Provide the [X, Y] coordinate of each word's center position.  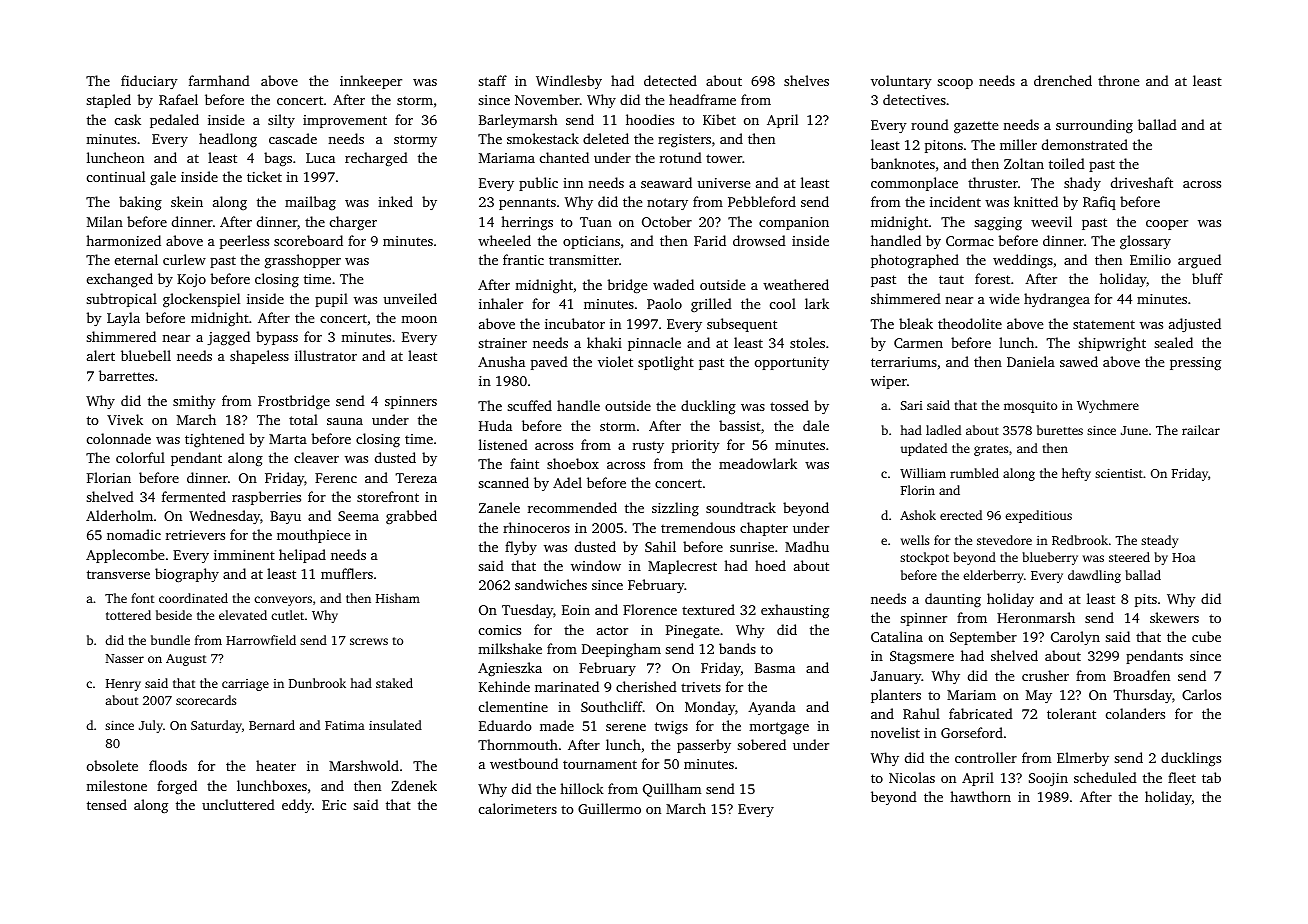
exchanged [120, 280]
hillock [582, 788]
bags [278, 159]
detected [670, 80]
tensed [107, 804]
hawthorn [980, 796]
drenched [1063, 80]
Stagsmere [922, 657]
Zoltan [1024, 163]
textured [708, 609]
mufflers [347, 573]
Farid [710, 240]
